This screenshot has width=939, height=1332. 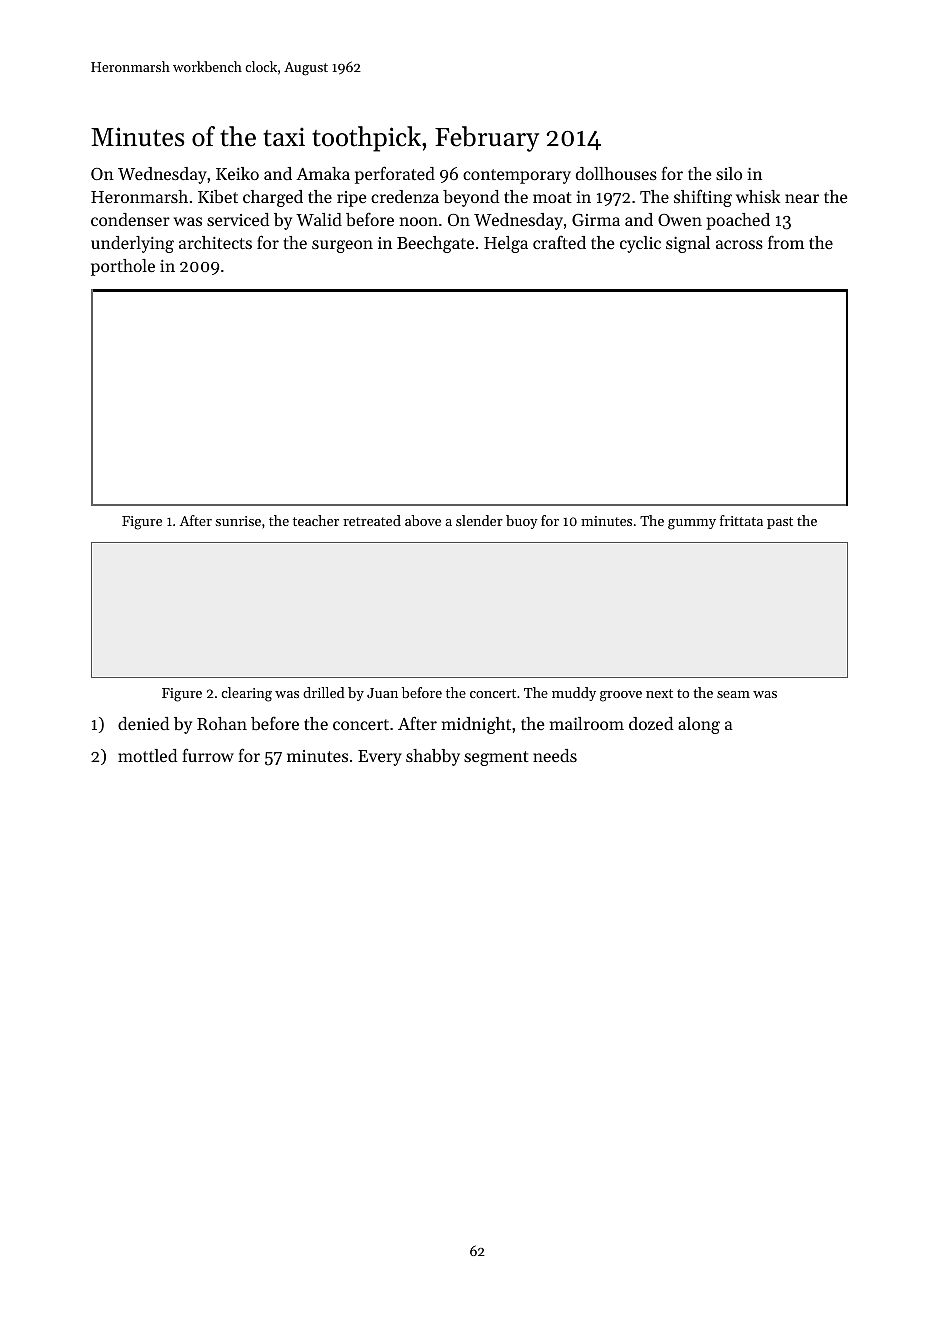 What do you see at coordinates (659, 693) in the screenshot?
I see `next` at bounding box center [659, 693].
